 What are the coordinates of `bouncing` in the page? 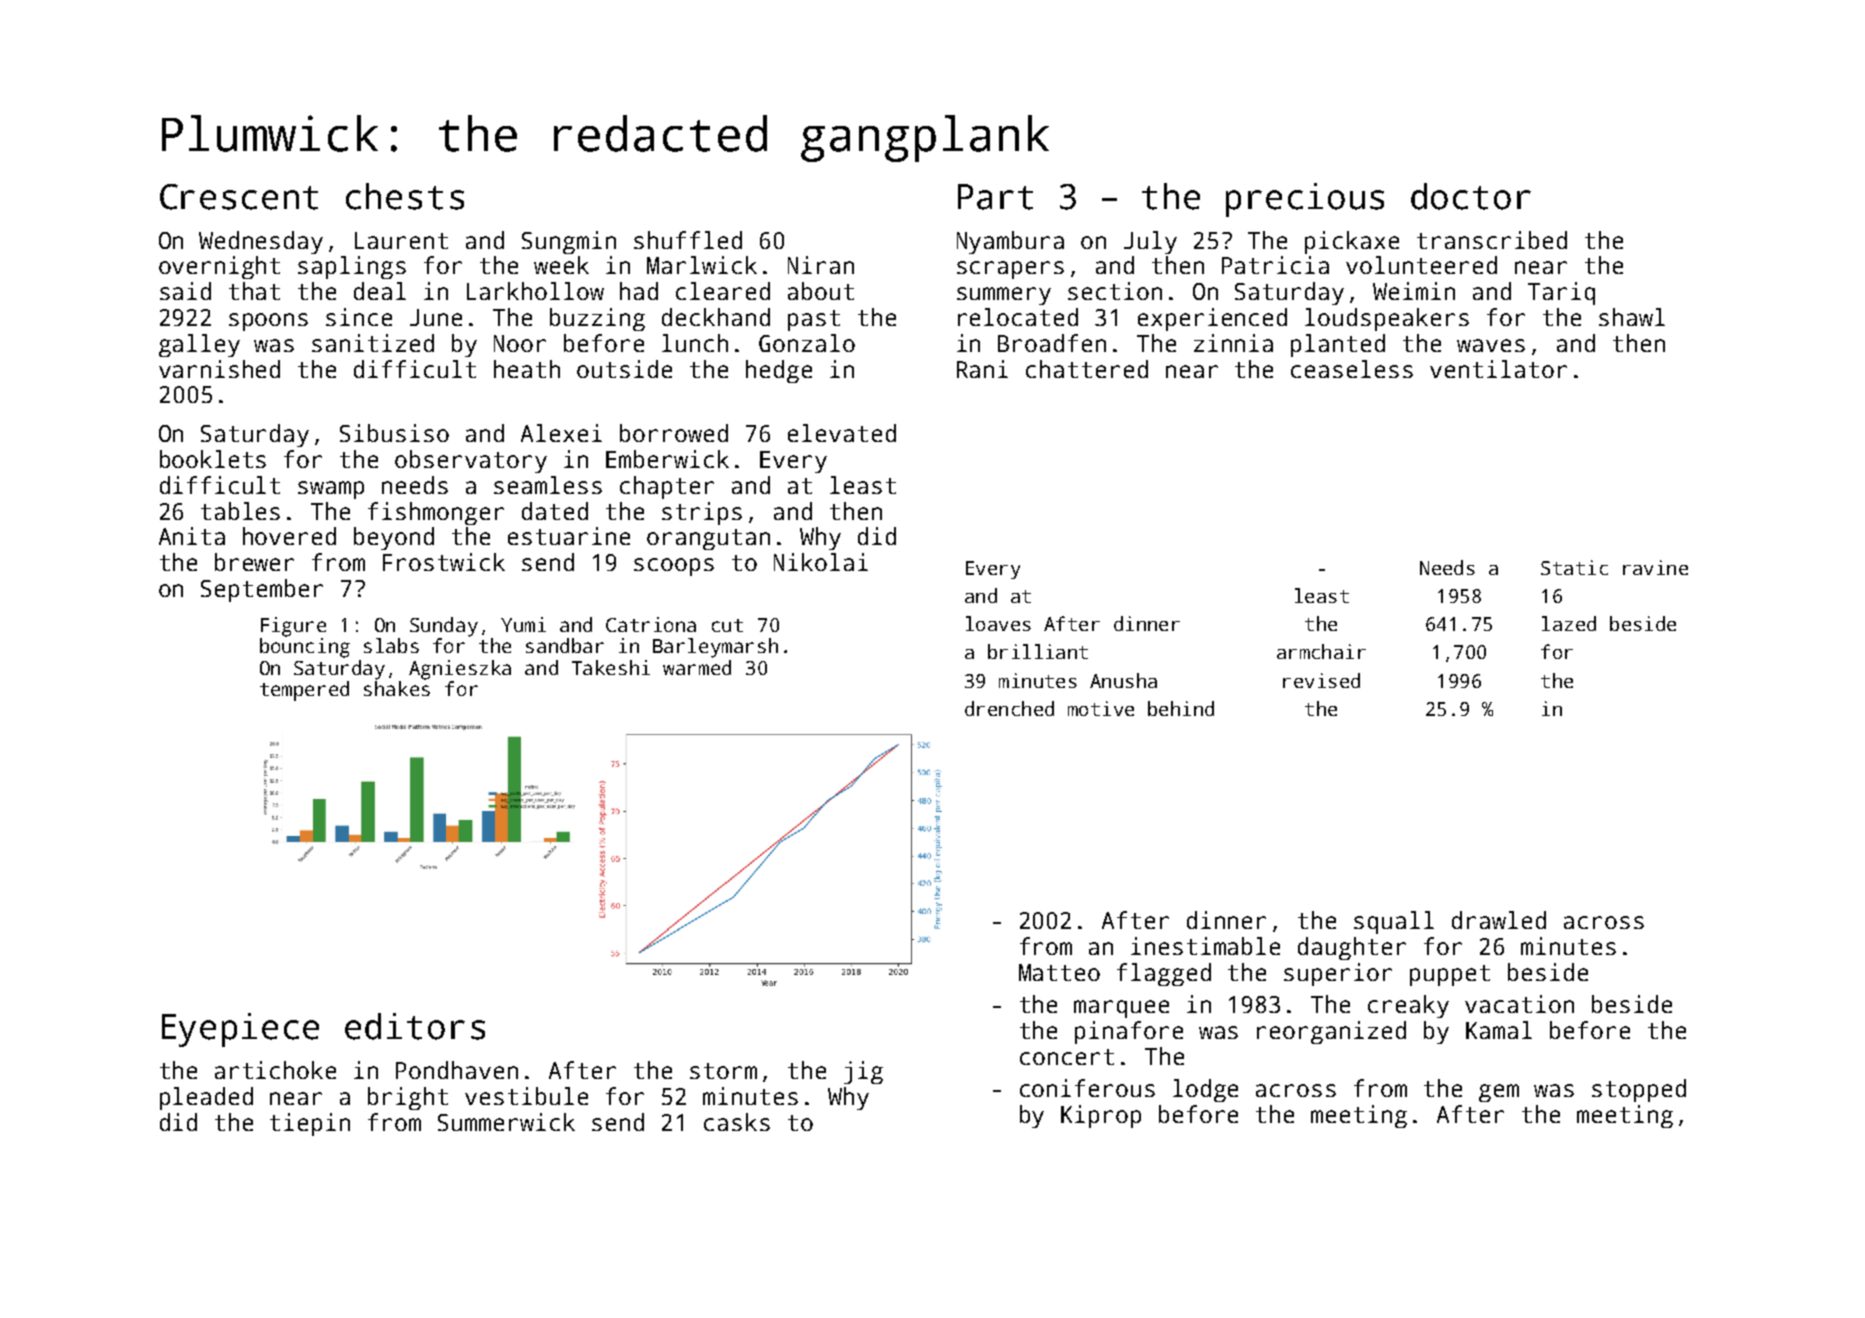 It's located at (305, 648).
